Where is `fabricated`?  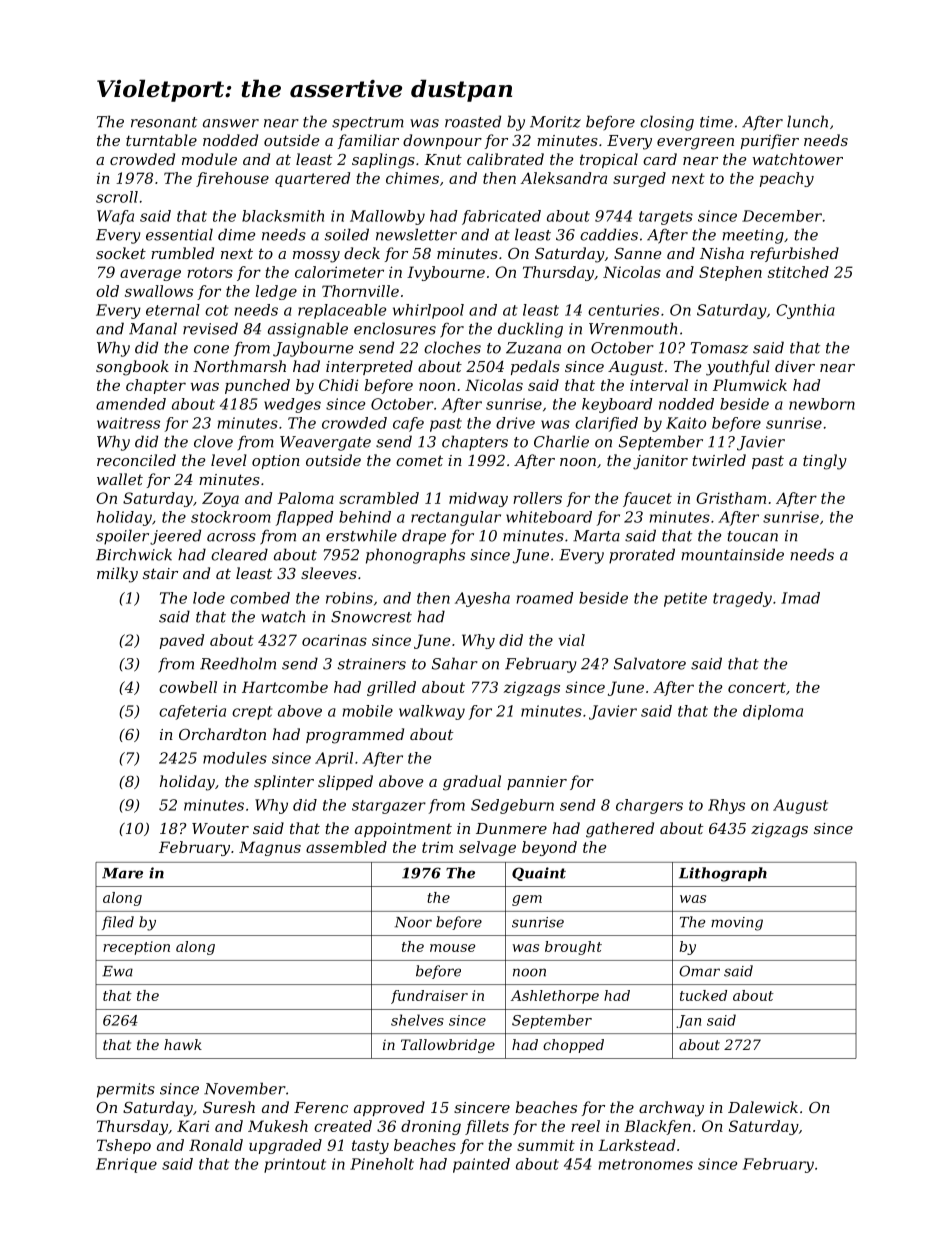 fabricated is located at coordinates (501, 217).
